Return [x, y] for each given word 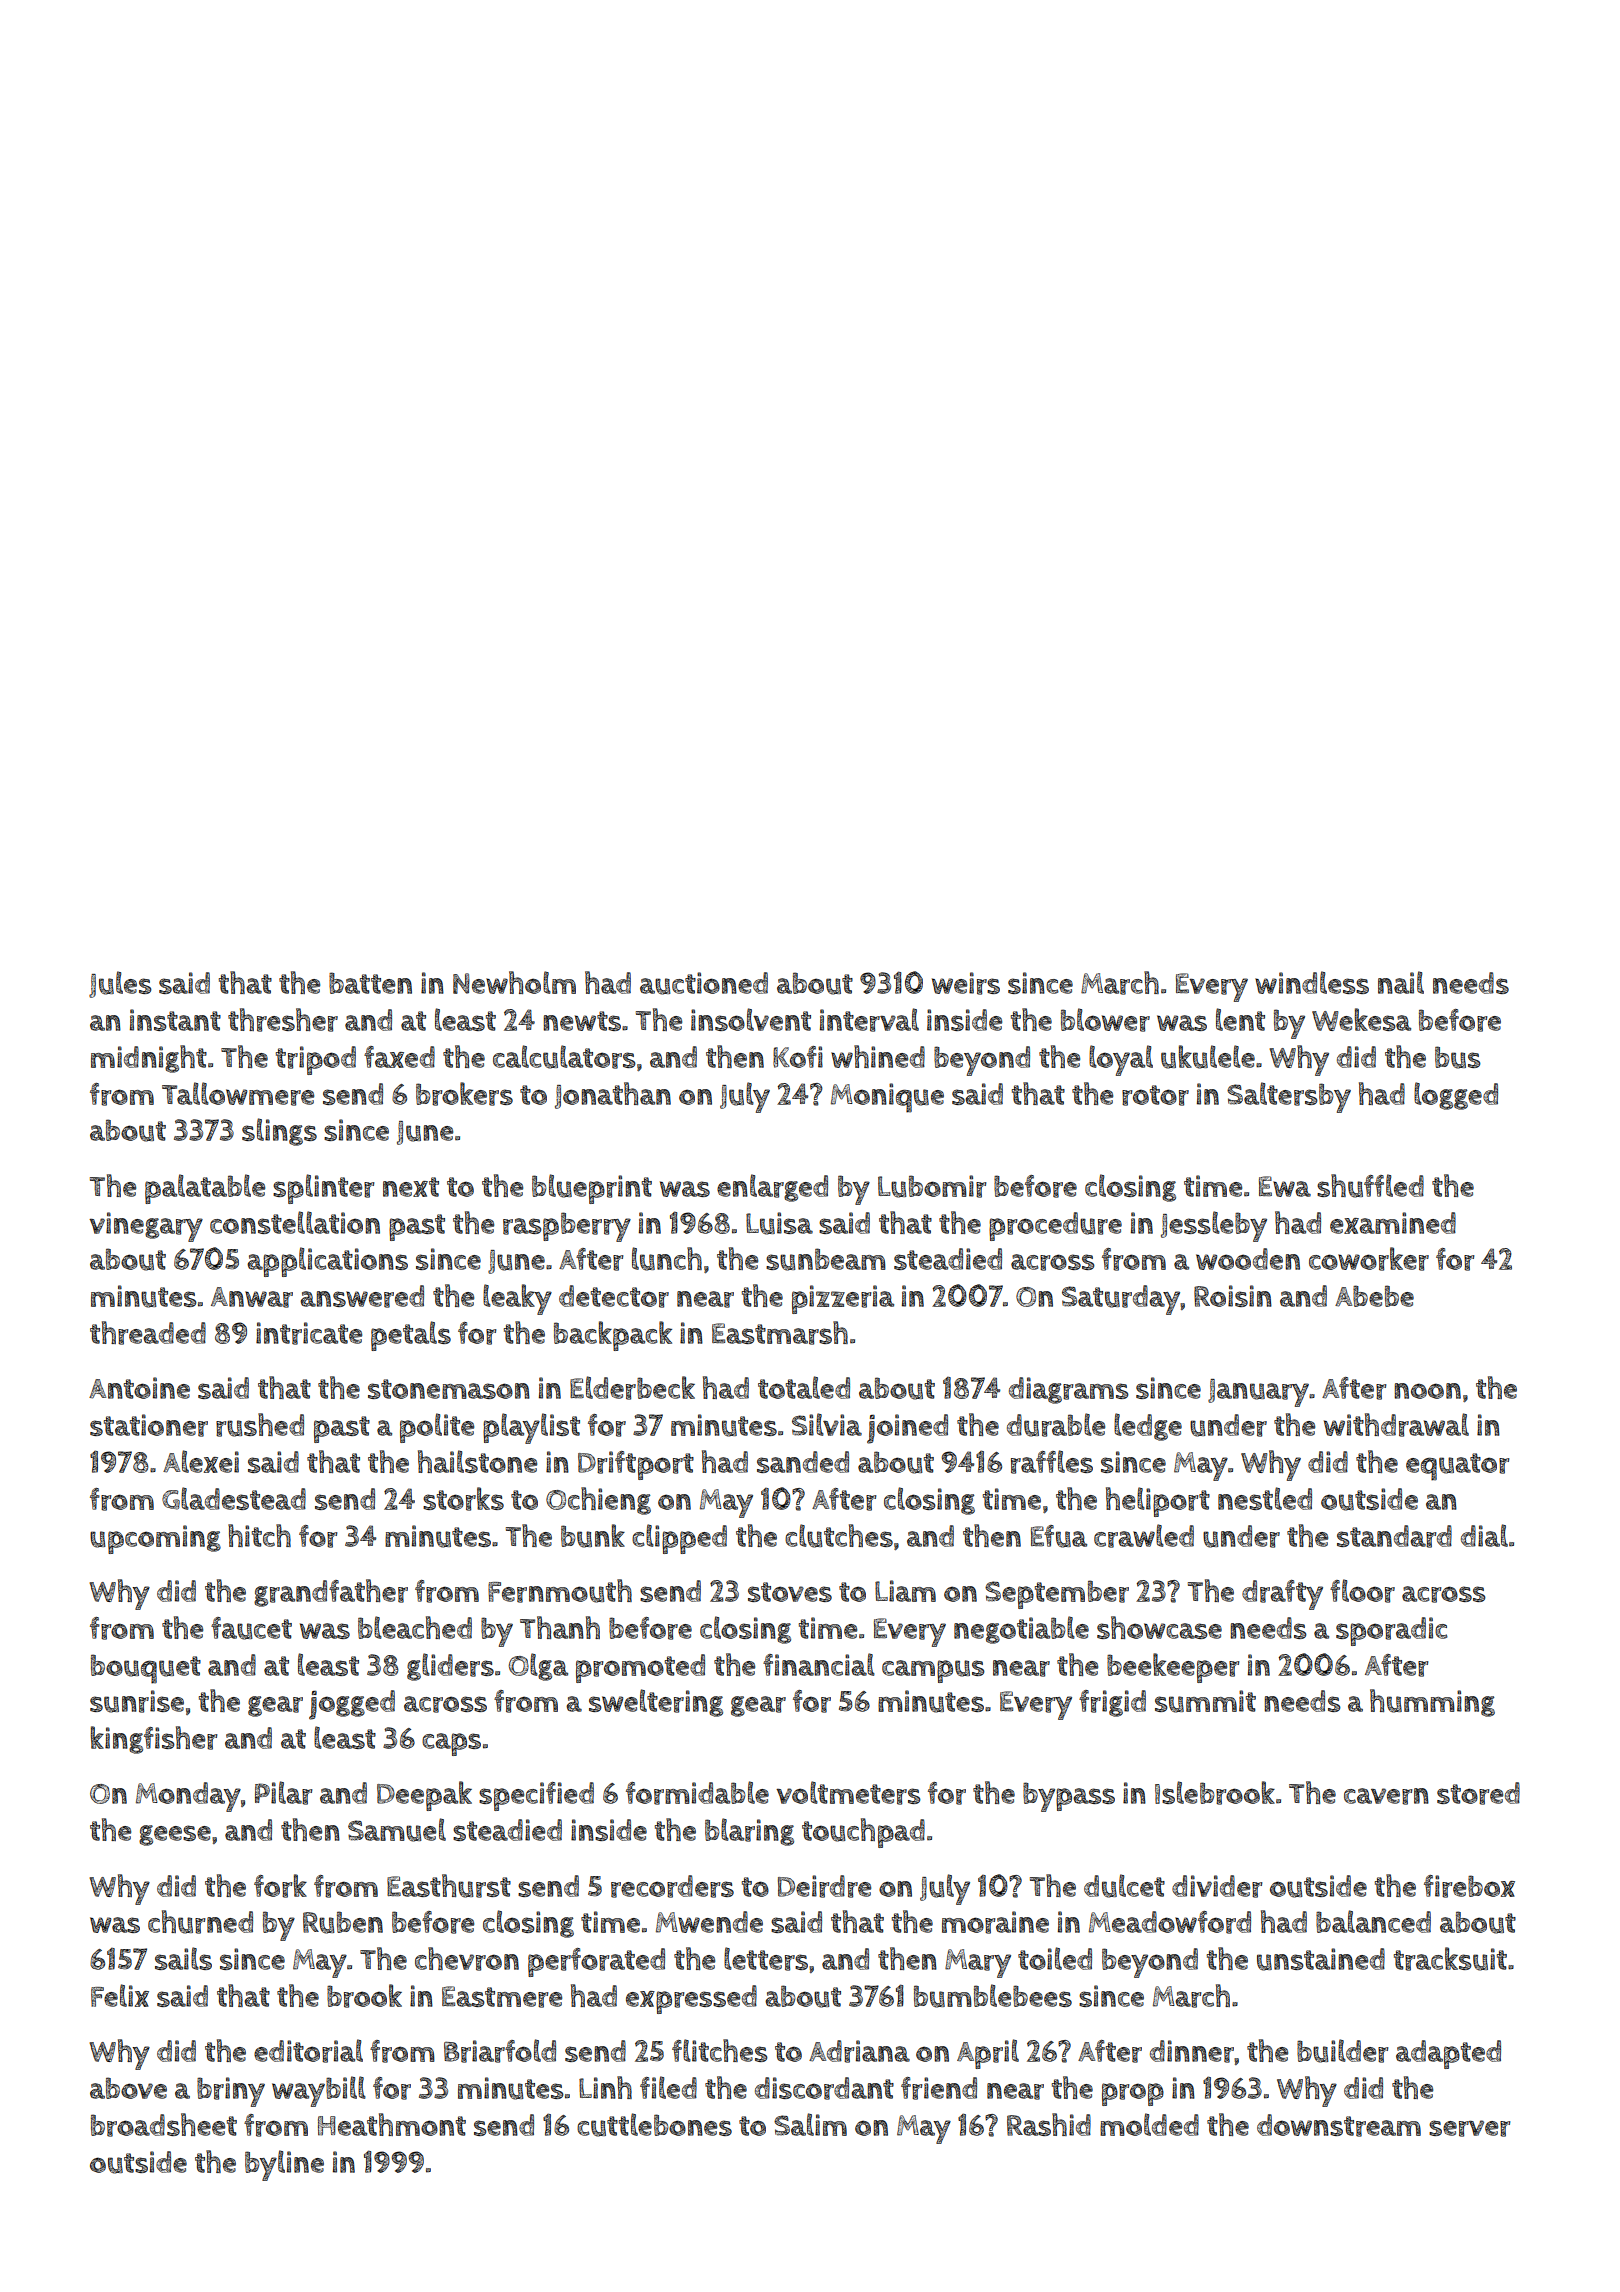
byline [284, 2165]
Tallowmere [238, 1094]
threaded [148, 1333]
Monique [887, 1098]
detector [614, 1296]
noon [1427, 1391]
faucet [251, 1628]
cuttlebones [654, 2125]
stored [1478, 1793]
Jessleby [1214, 1226]
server [1470, 2128]
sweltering [656, 1703]
